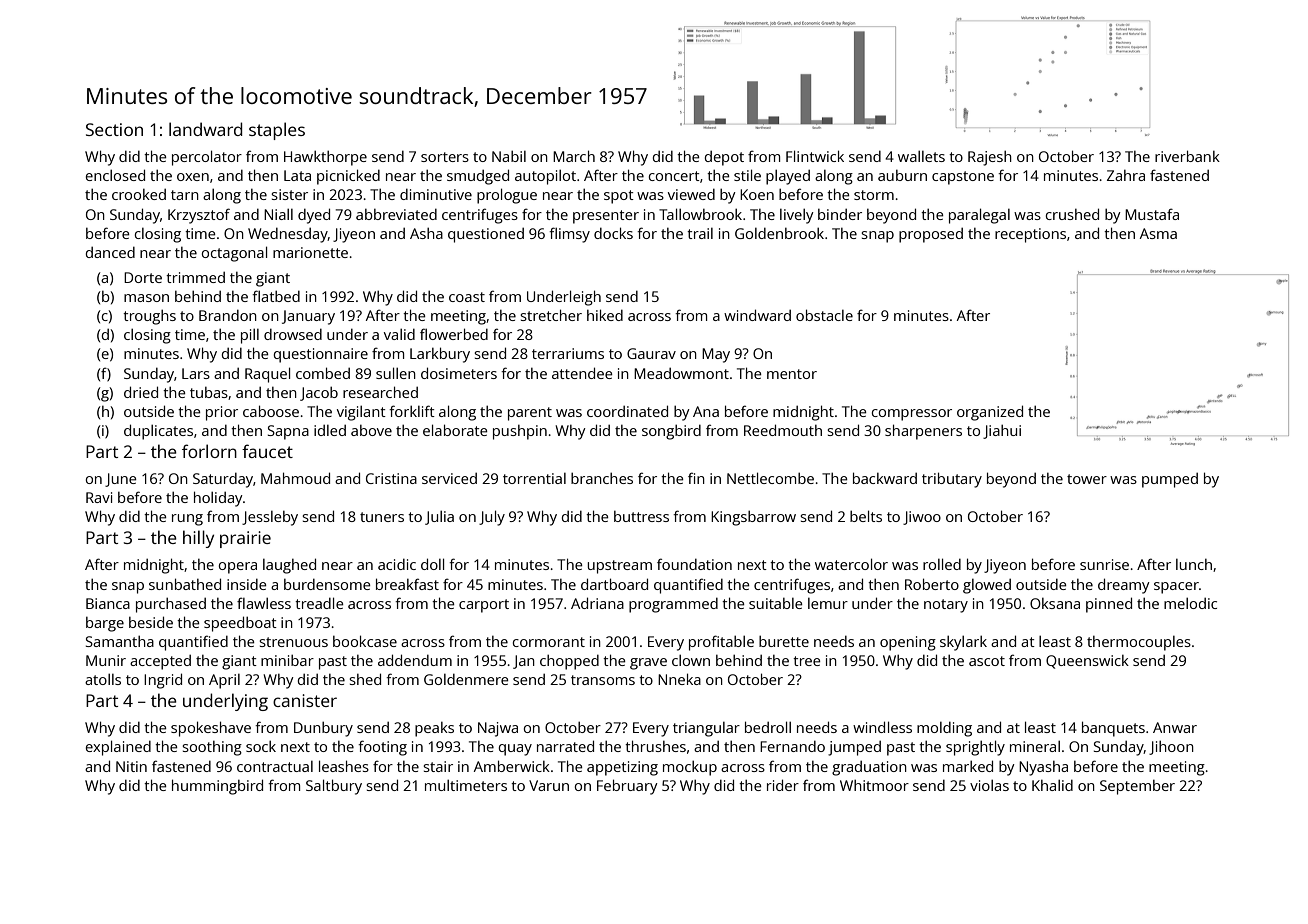  Describe the element at coordinates (1170, 480) in the screenshot. I see `pumped` at that location.
